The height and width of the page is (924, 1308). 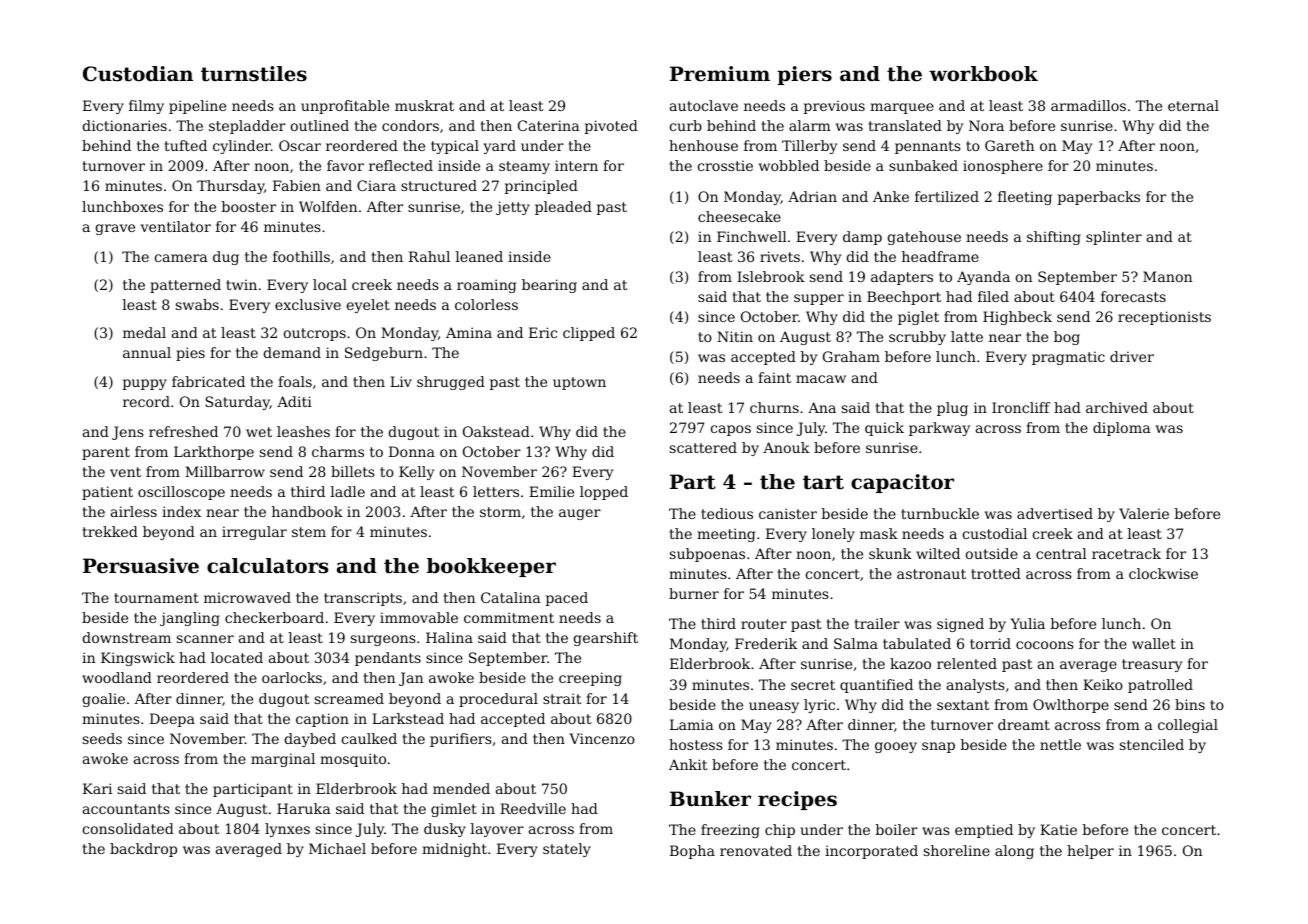 I want to click on procedural, so click(x=498, y=700).
